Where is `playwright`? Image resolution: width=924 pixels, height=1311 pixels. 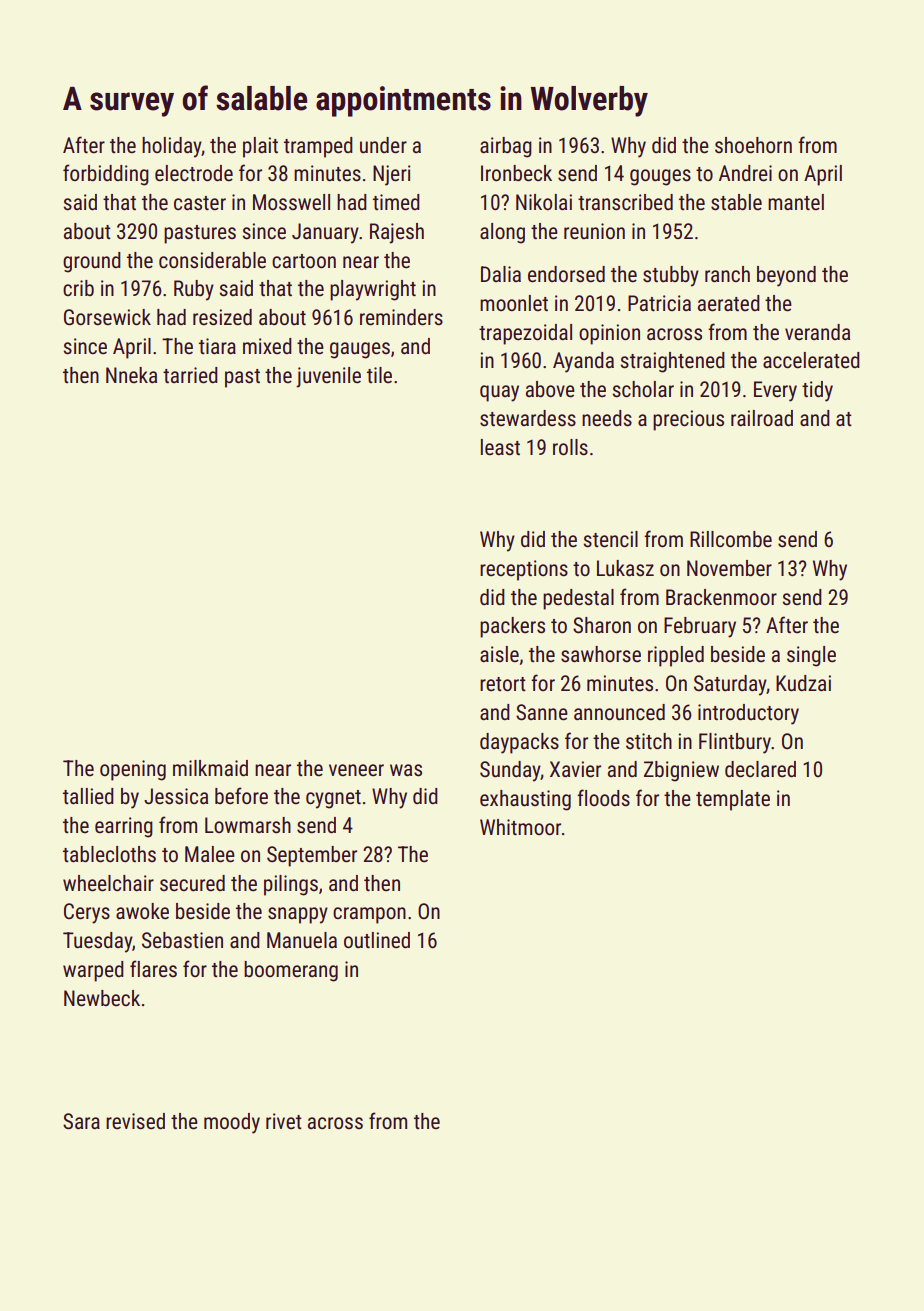
playwright is located at coordinates (373, 290).
